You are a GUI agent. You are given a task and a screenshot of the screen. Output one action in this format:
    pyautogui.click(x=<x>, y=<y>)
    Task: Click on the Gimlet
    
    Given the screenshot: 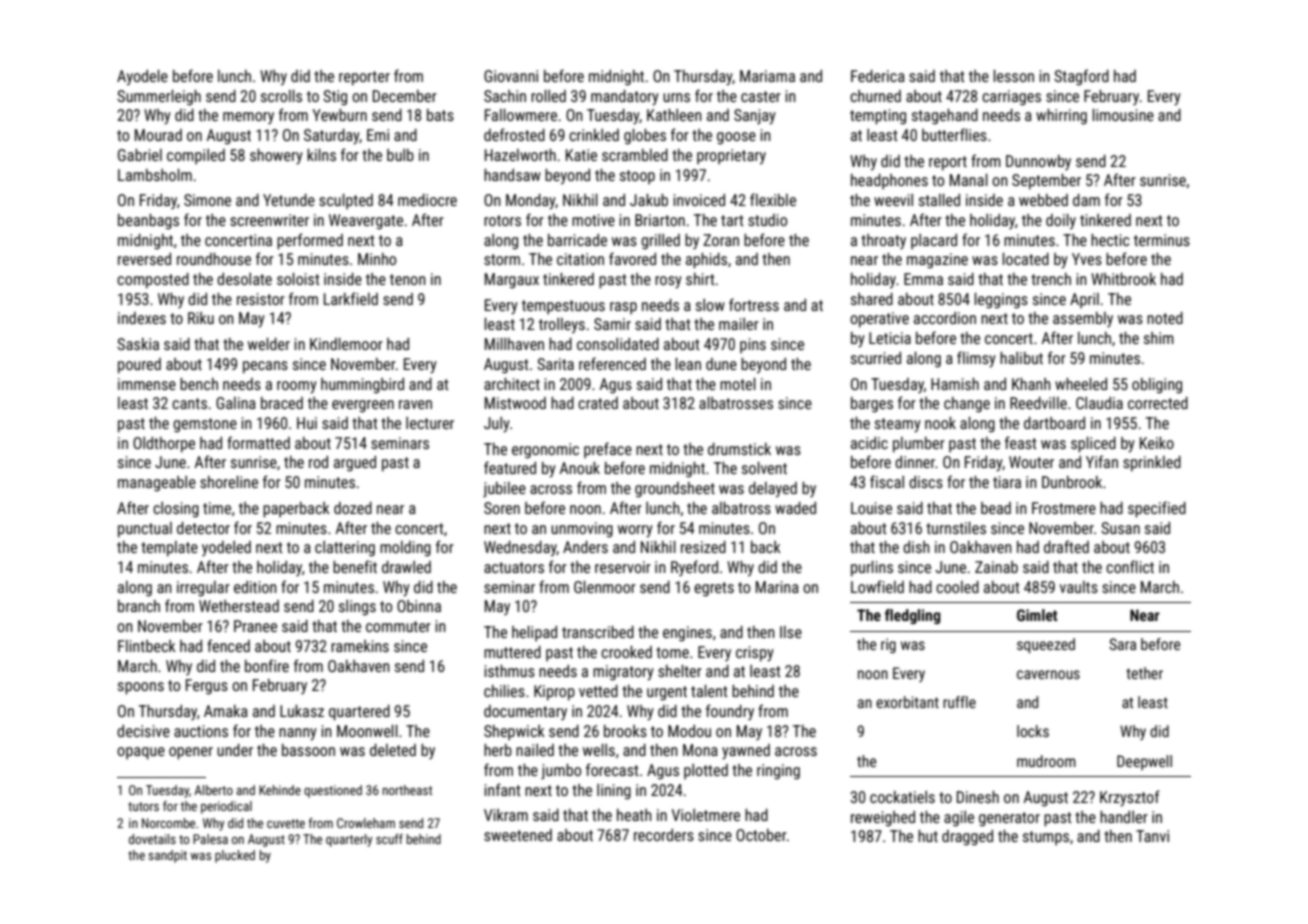 What is the action you would take?
    pyautogui.click(x=1037, y=615)
